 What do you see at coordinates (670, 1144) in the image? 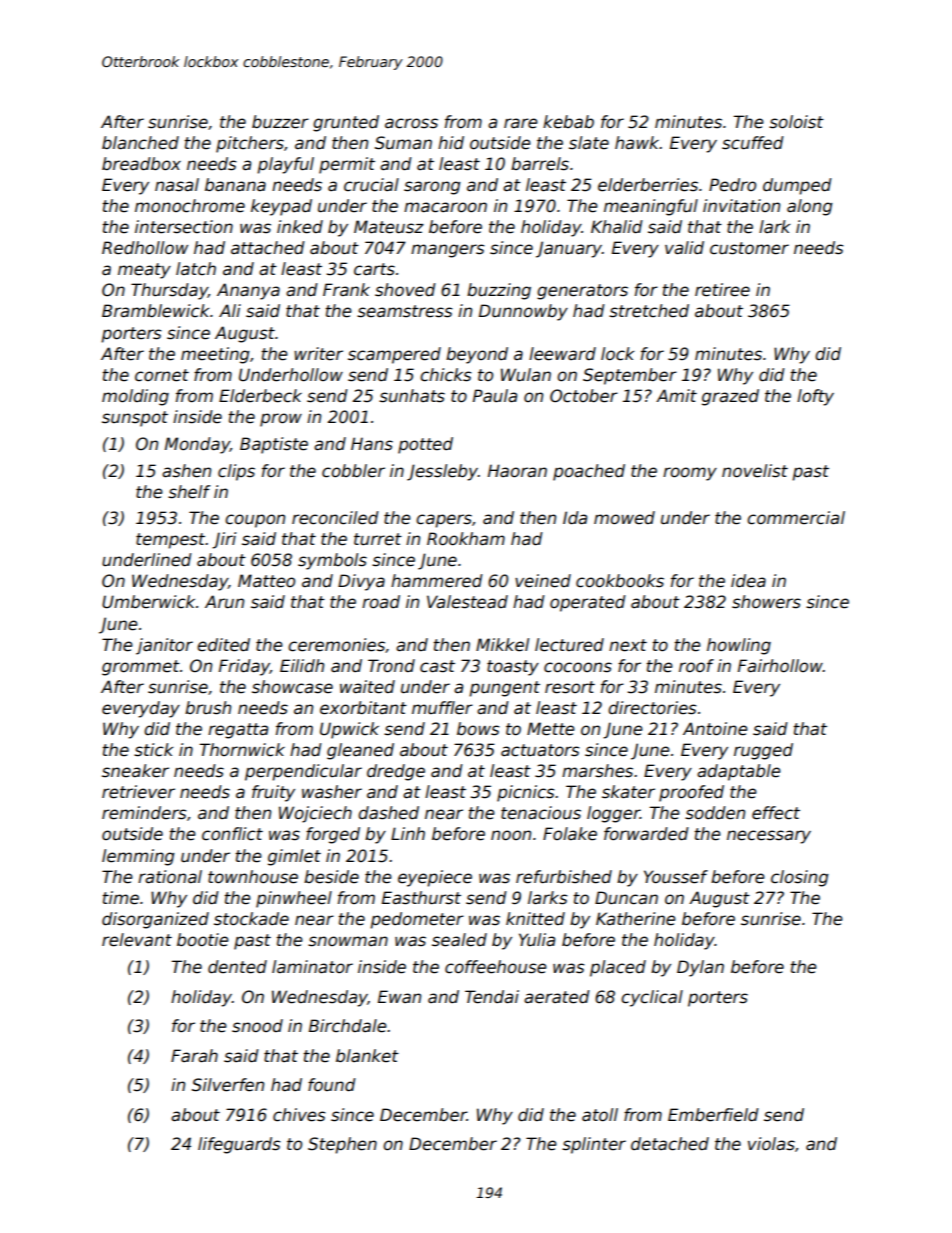
I see `detached` at bounding box center [670, 1144].
